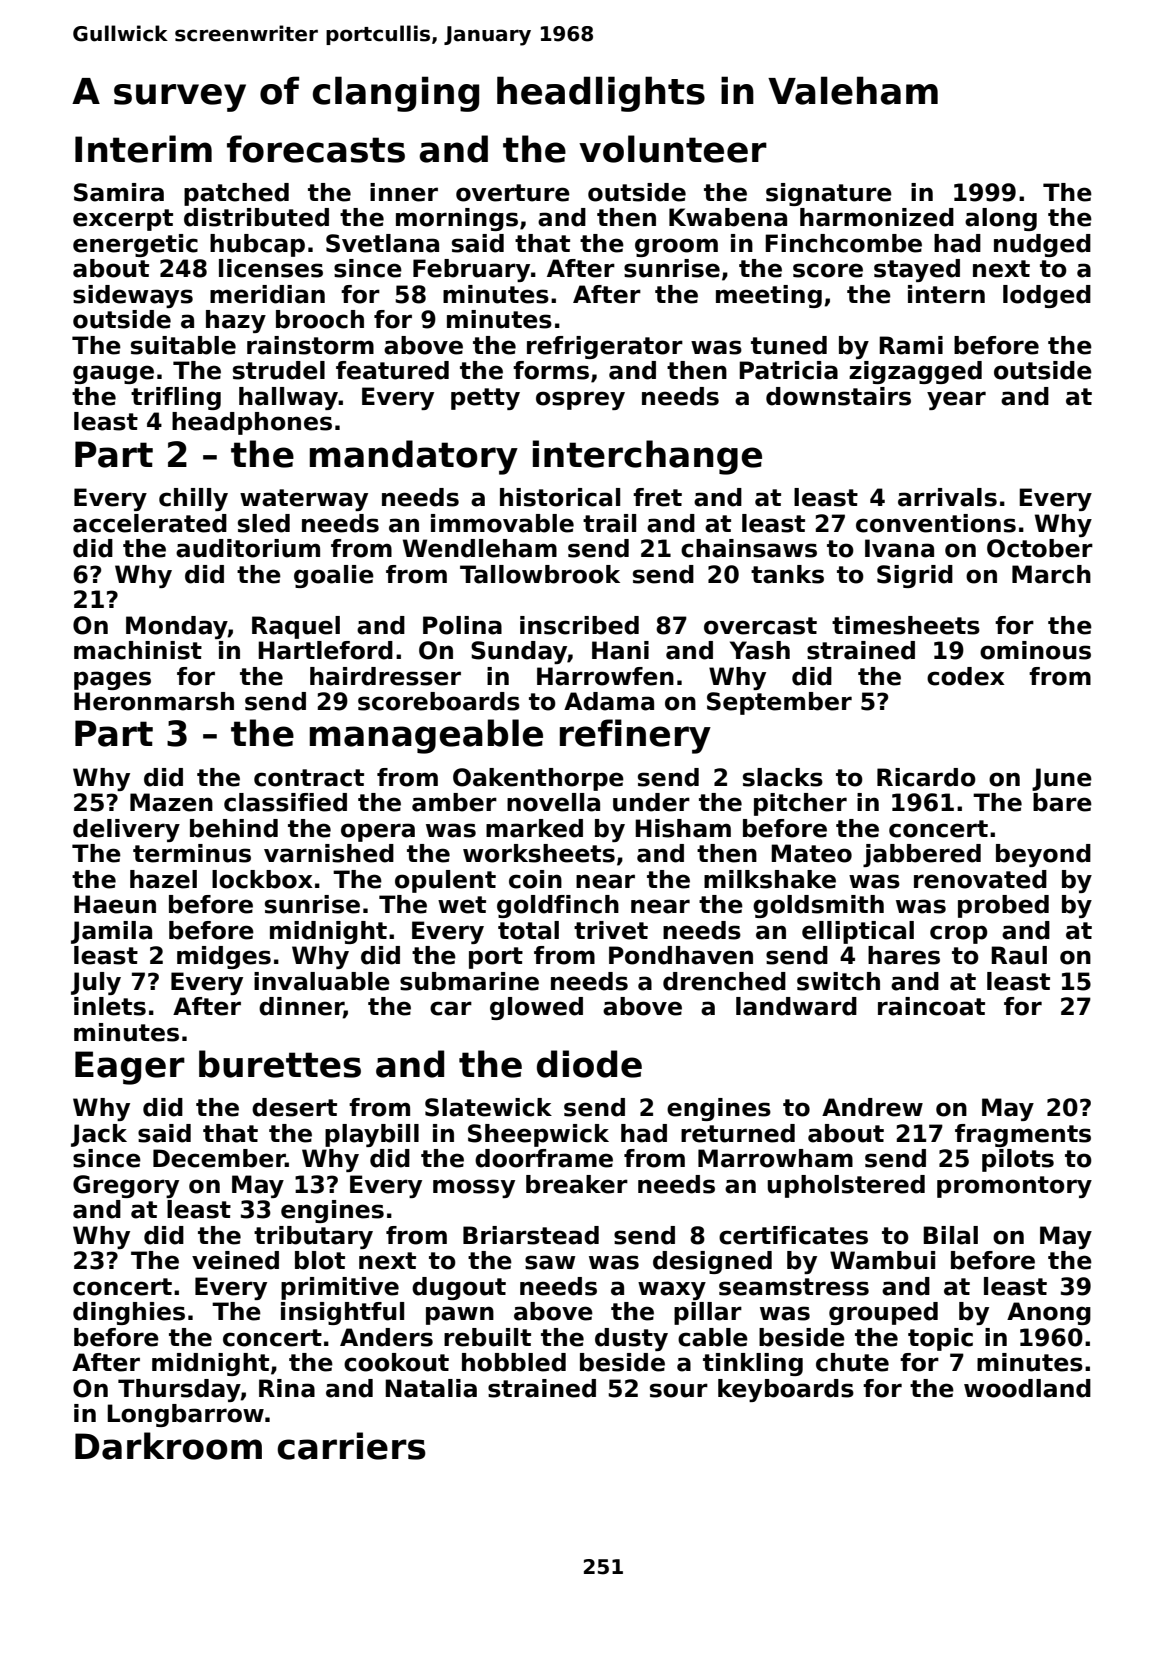  I want to click on Samira, so click(119, 192).
